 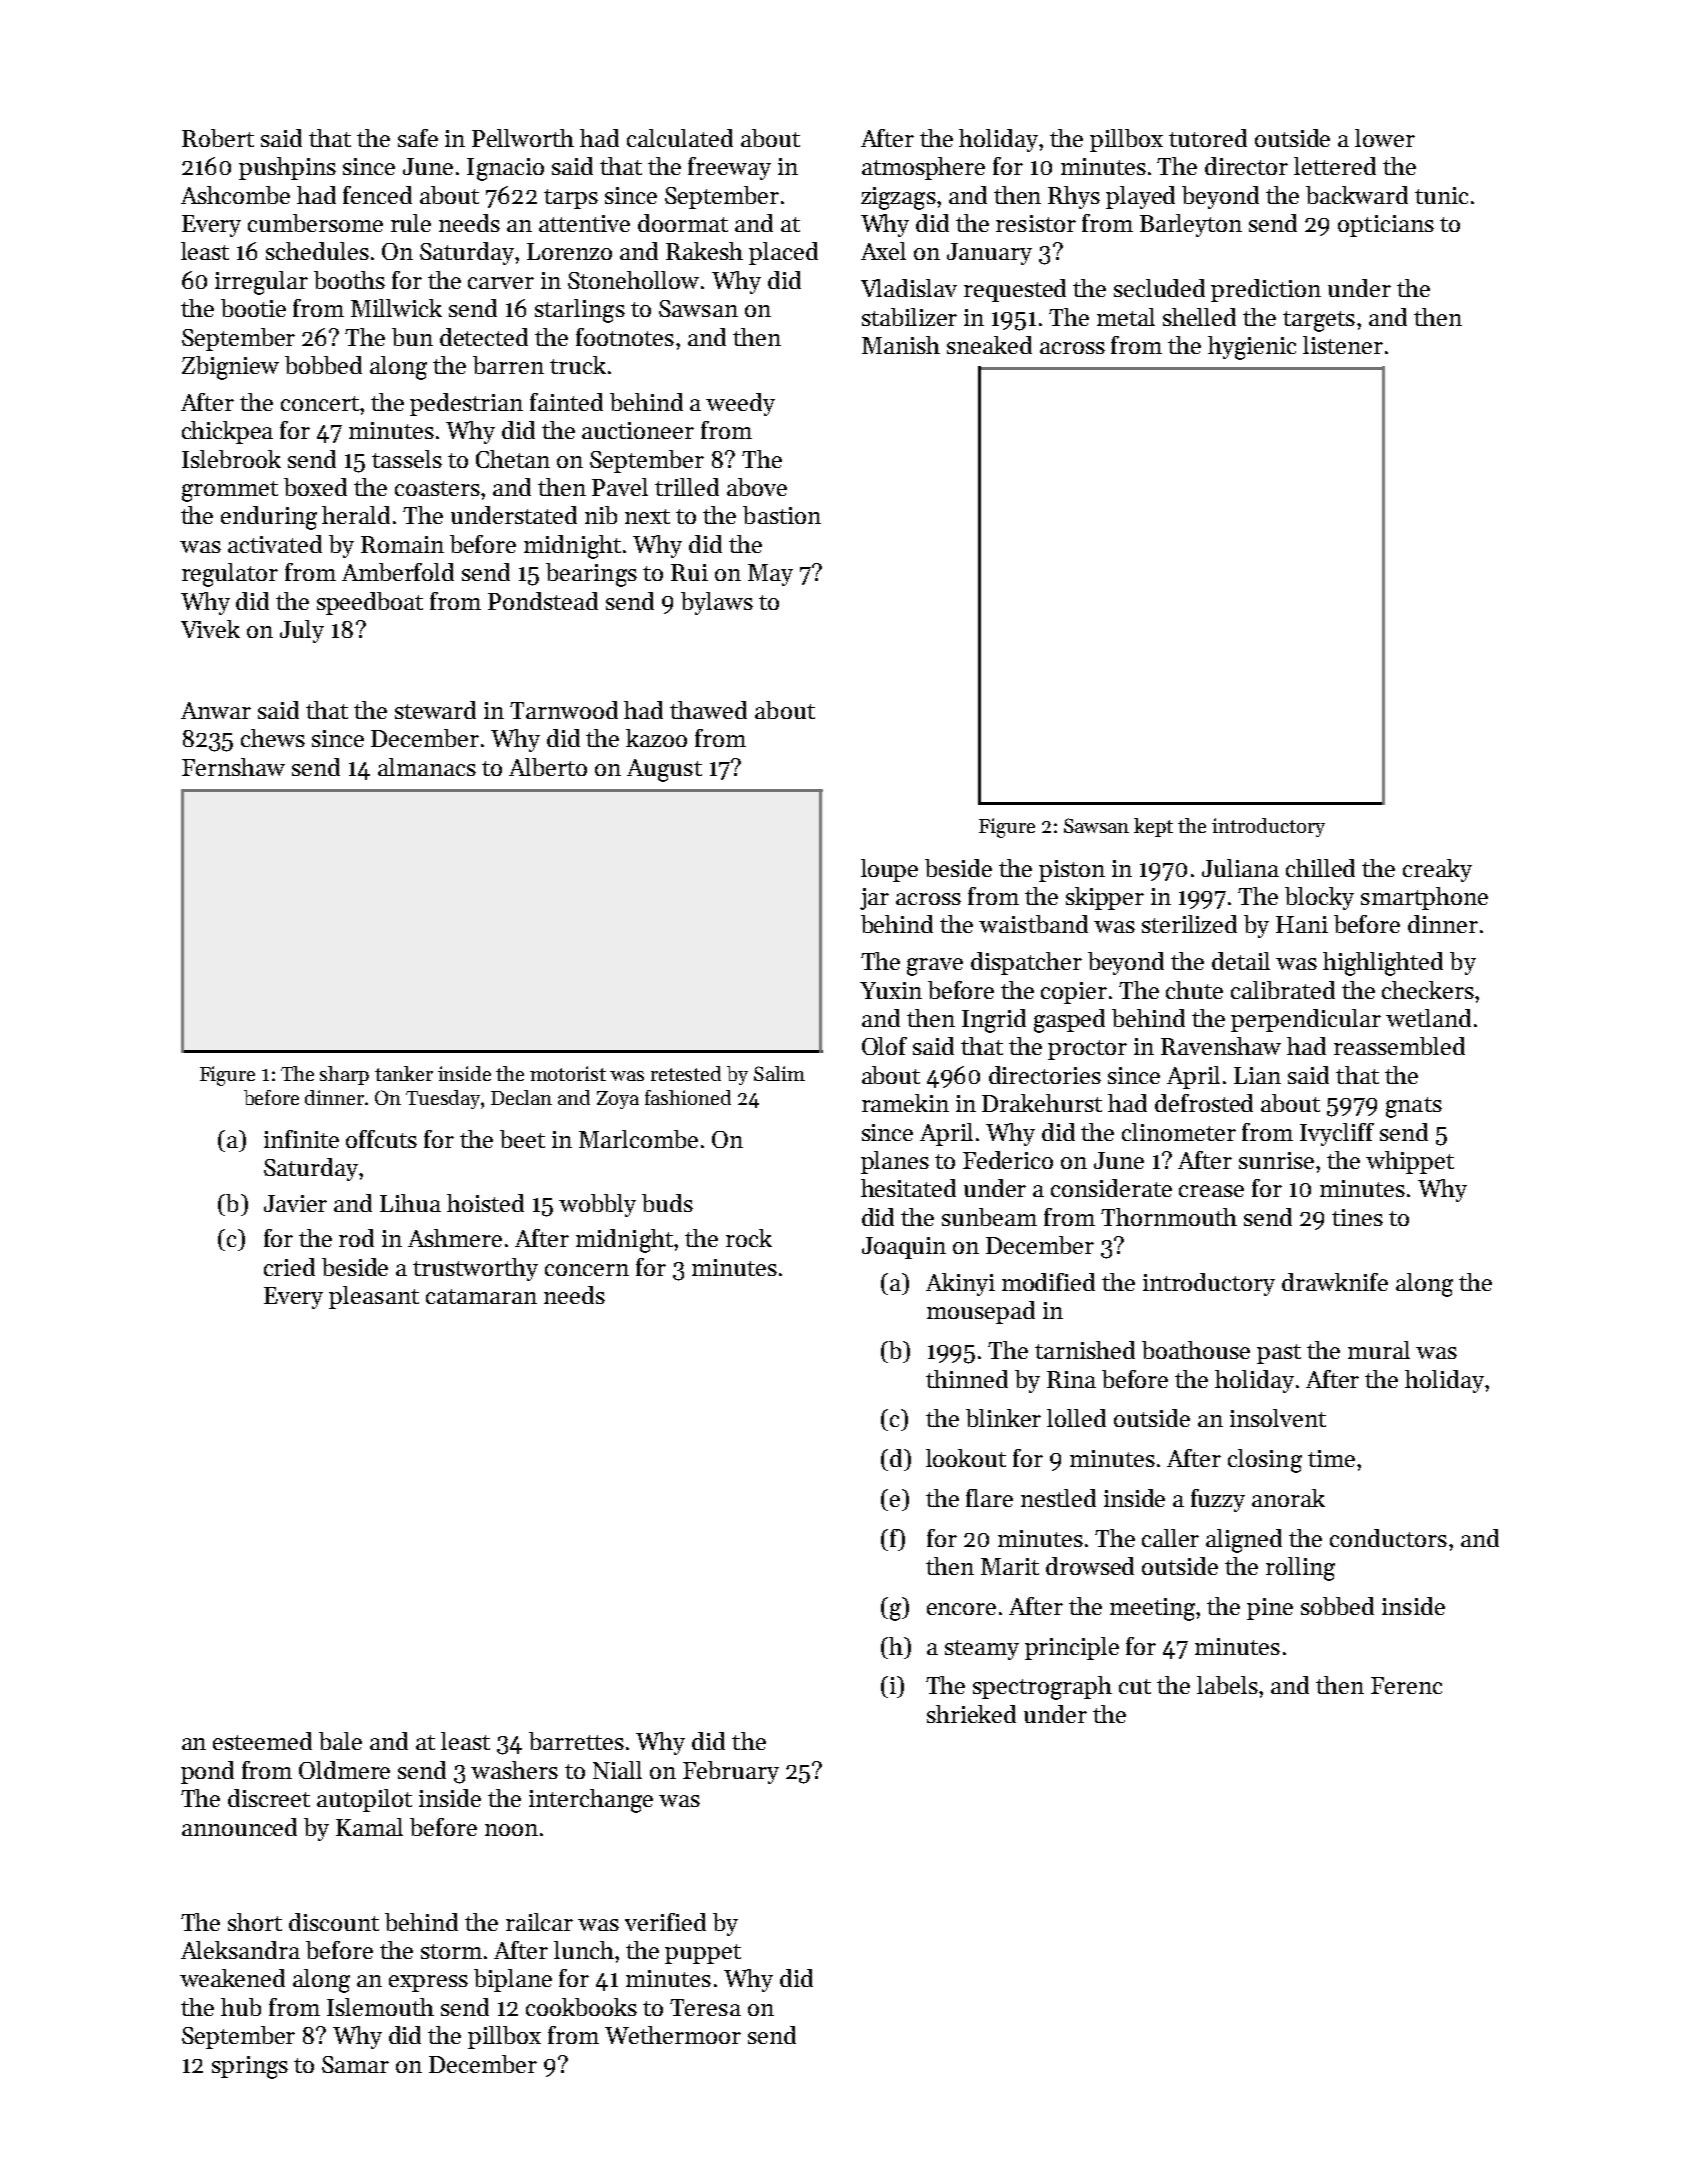 I want to click on February, so click(x=731, y=1772).
